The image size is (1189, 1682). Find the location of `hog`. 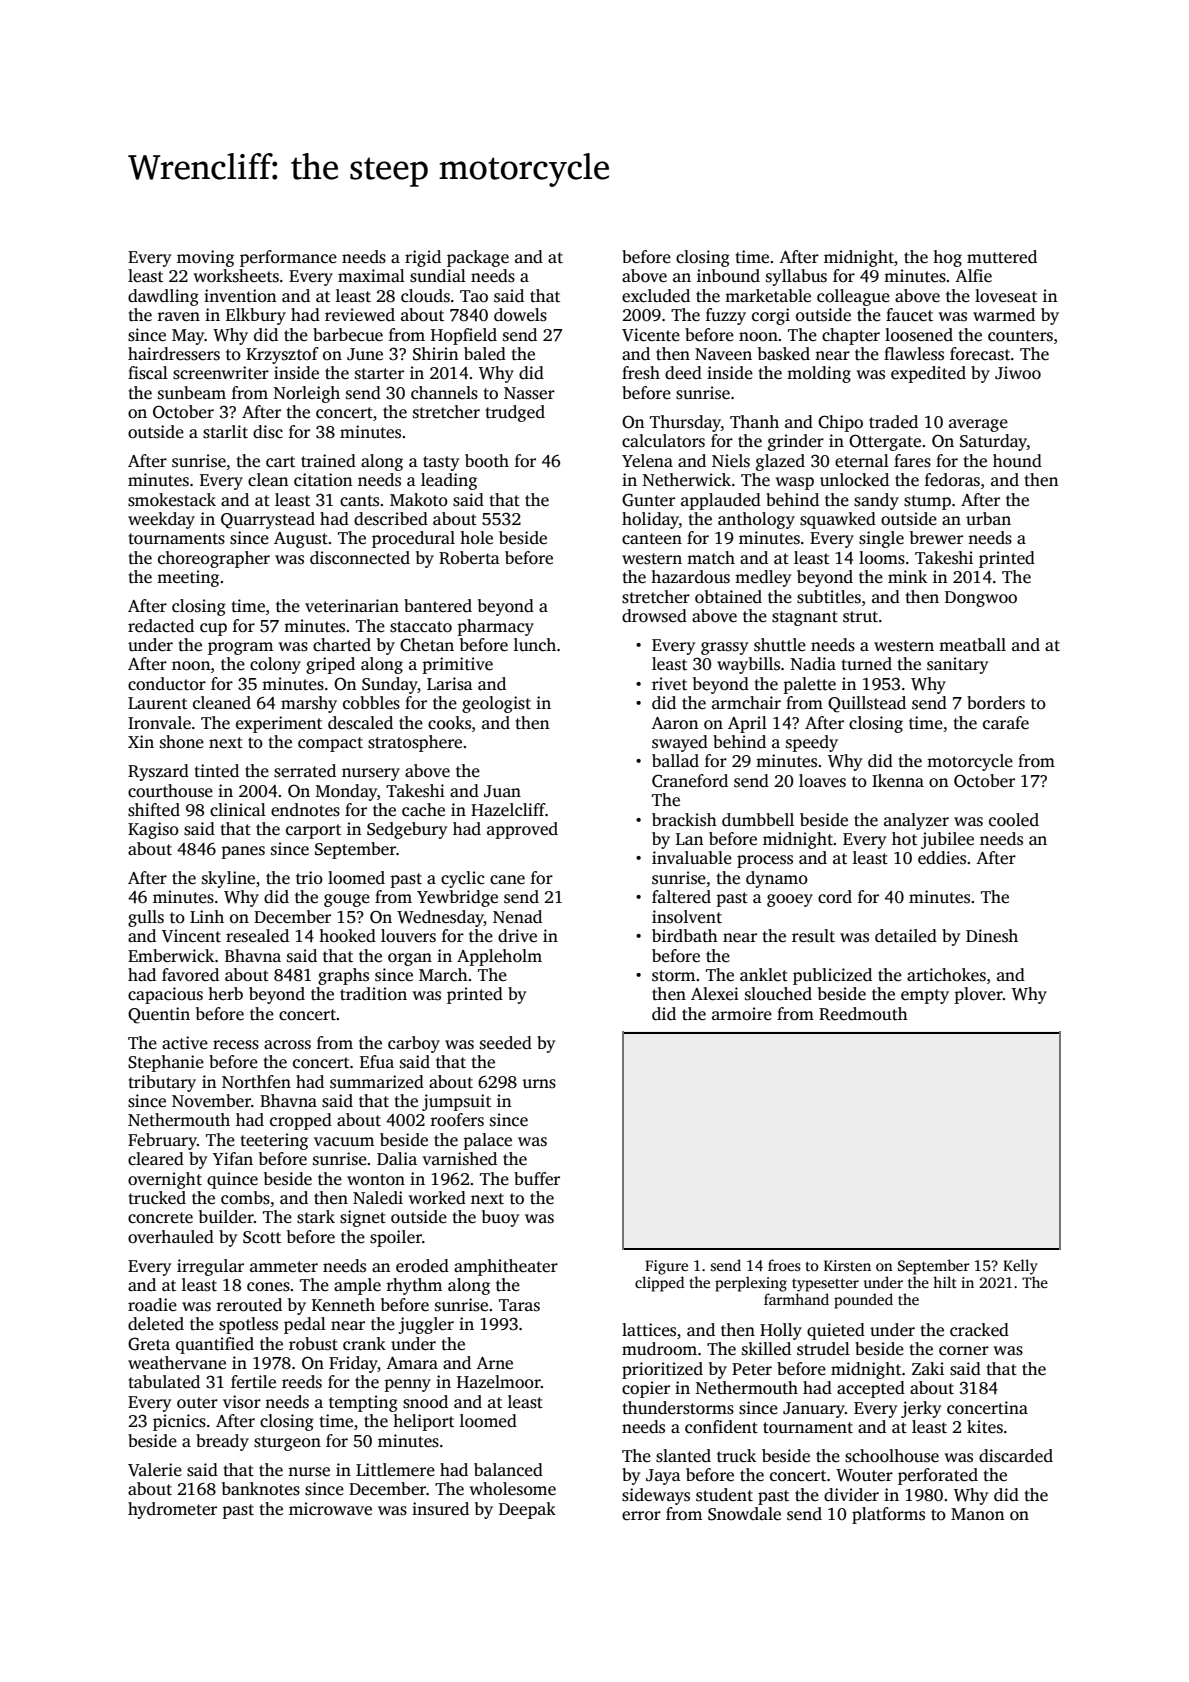

hog is located at coordinates (947, 258).
